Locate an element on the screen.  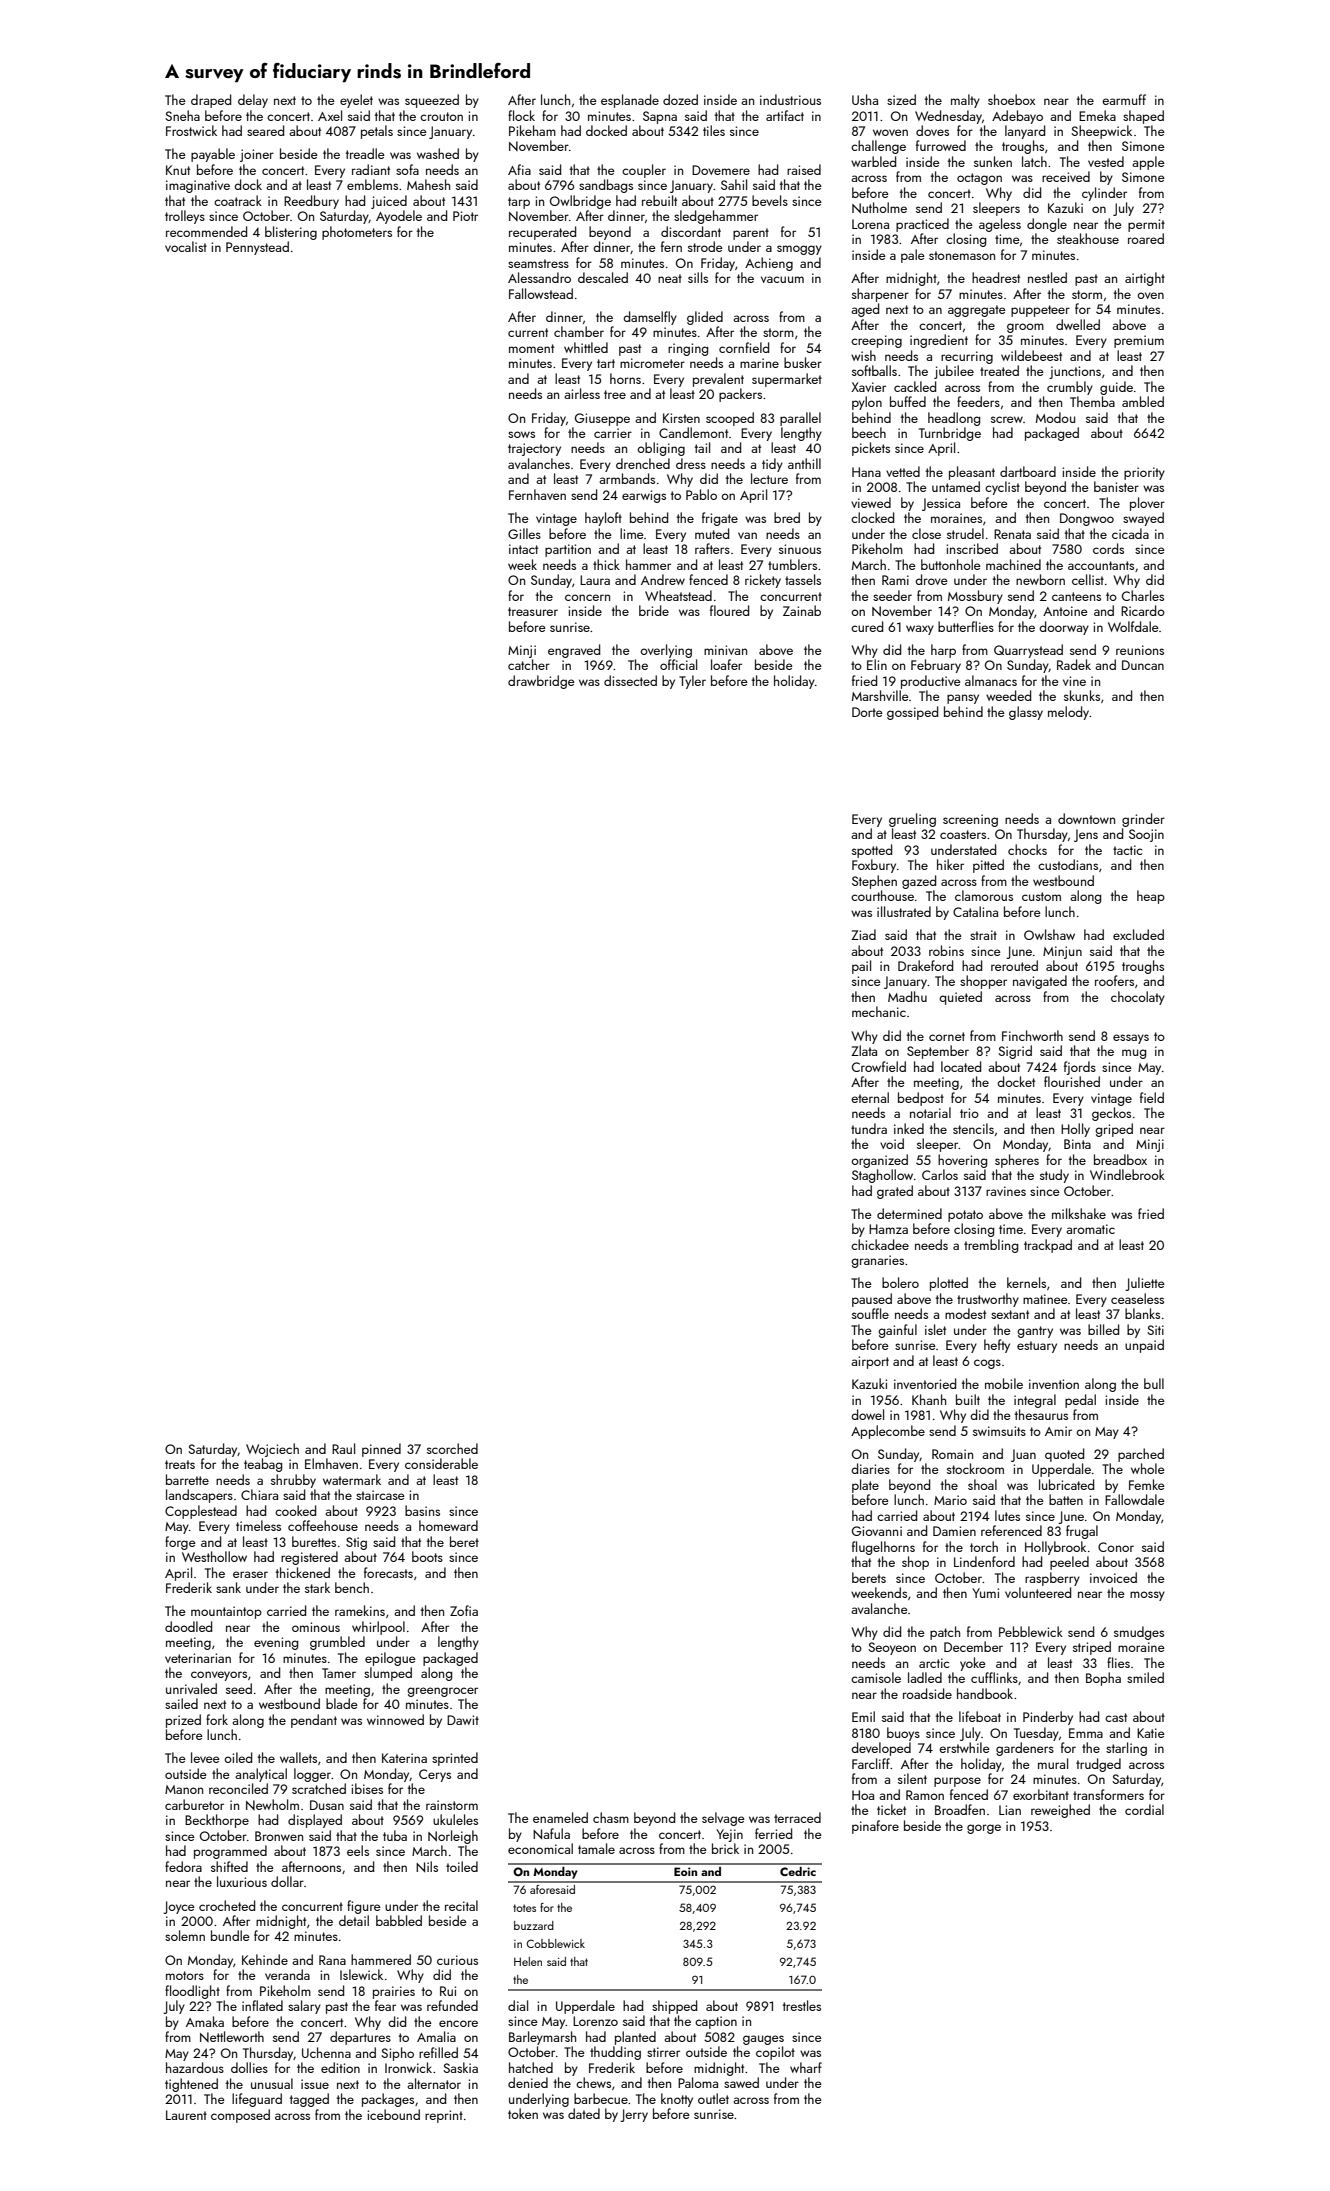
Ayodele is located at coordinates (399, 217).
